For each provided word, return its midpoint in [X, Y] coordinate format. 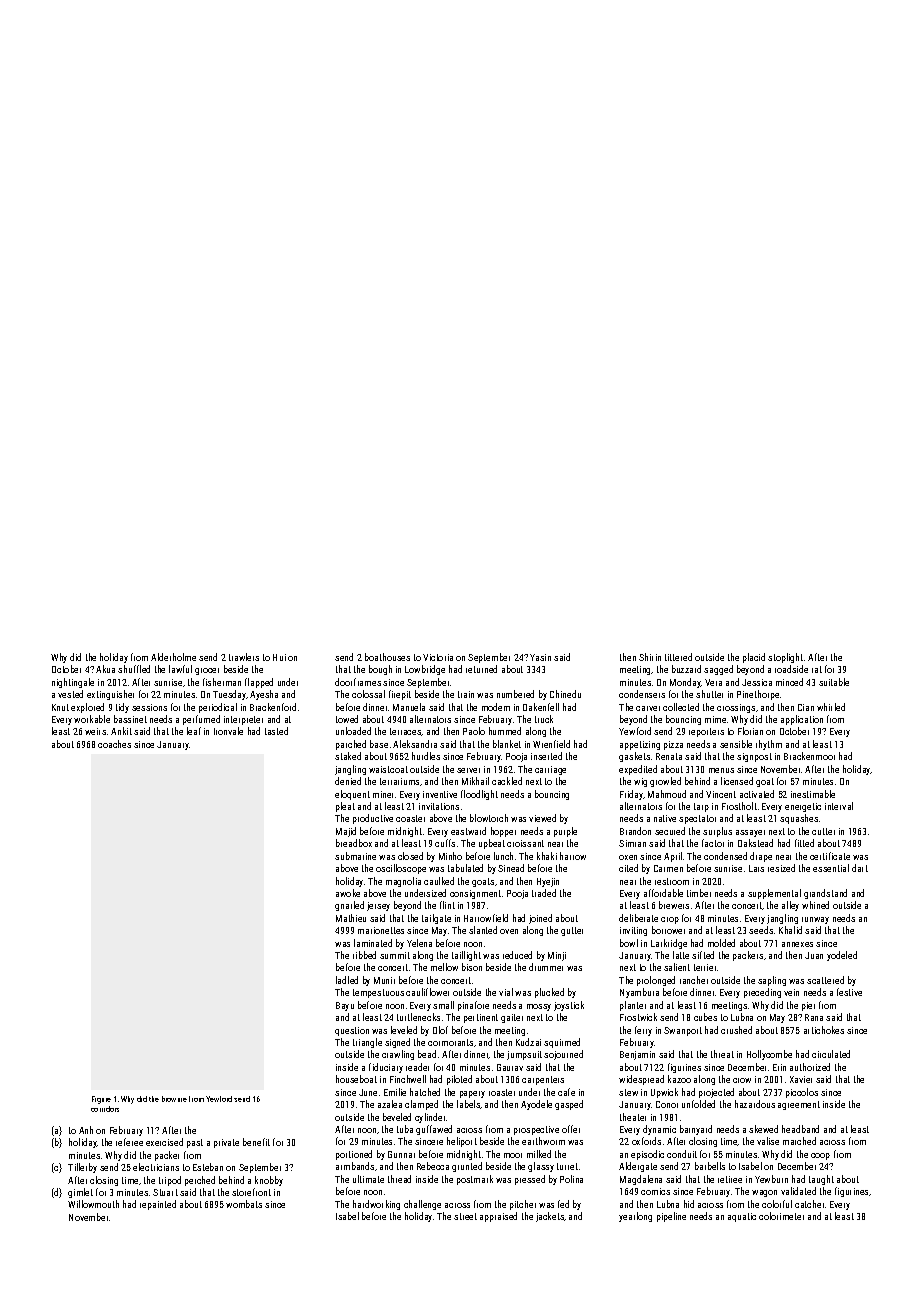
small [443, 1005]
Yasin [540, 657]
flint [447, 905]
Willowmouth [93, 1204]
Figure [101, 1100]
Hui [279, 657]
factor [713, 843]
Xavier [801, 1079]
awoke [348, 893]
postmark [475, 1180]
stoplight [785, 658]
